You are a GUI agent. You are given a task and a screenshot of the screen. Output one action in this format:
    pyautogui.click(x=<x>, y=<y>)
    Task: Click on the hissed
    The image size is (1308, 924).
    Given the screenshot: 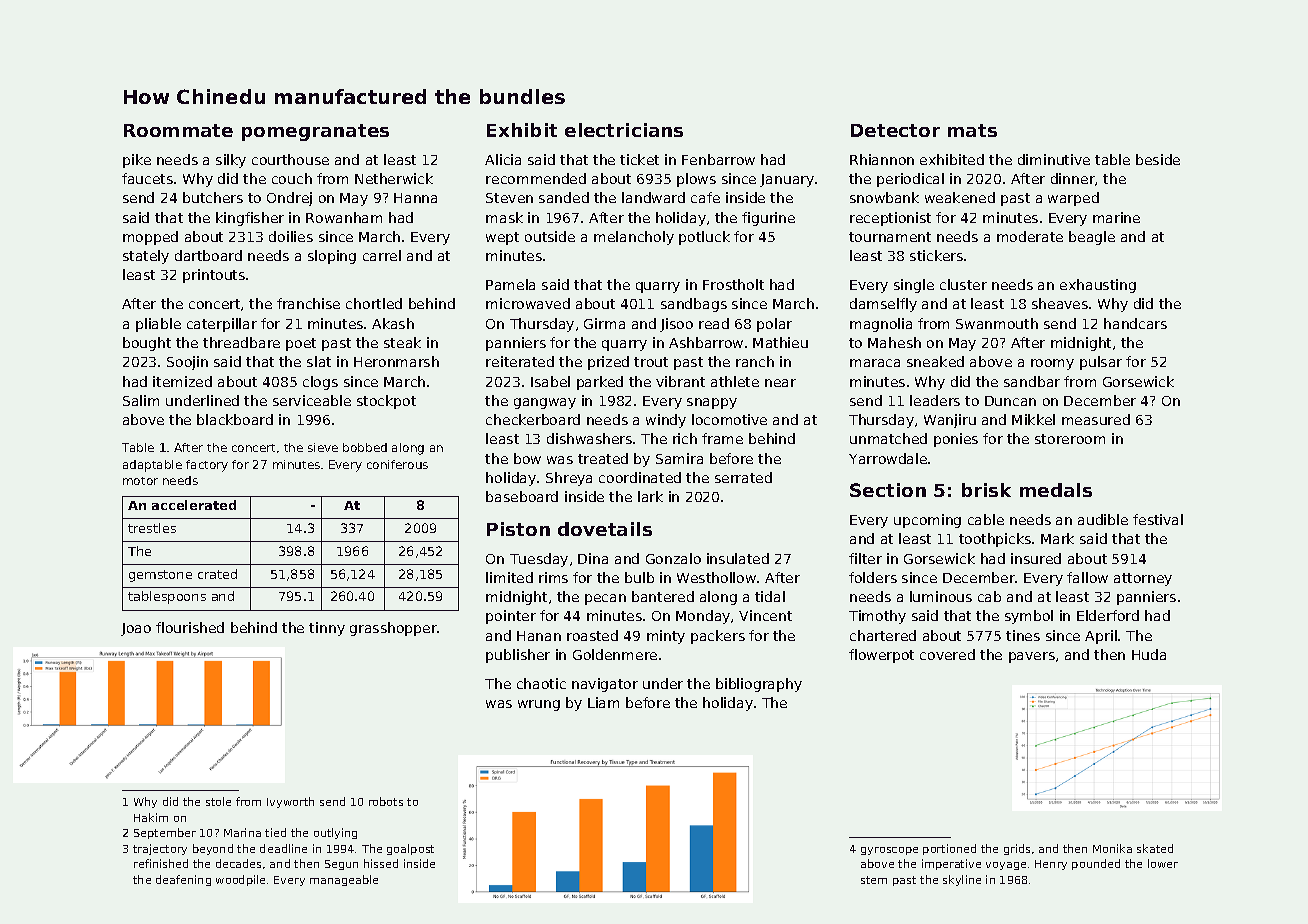 What is the action you would take?
    pyautogui.click(x=381, y=863)
